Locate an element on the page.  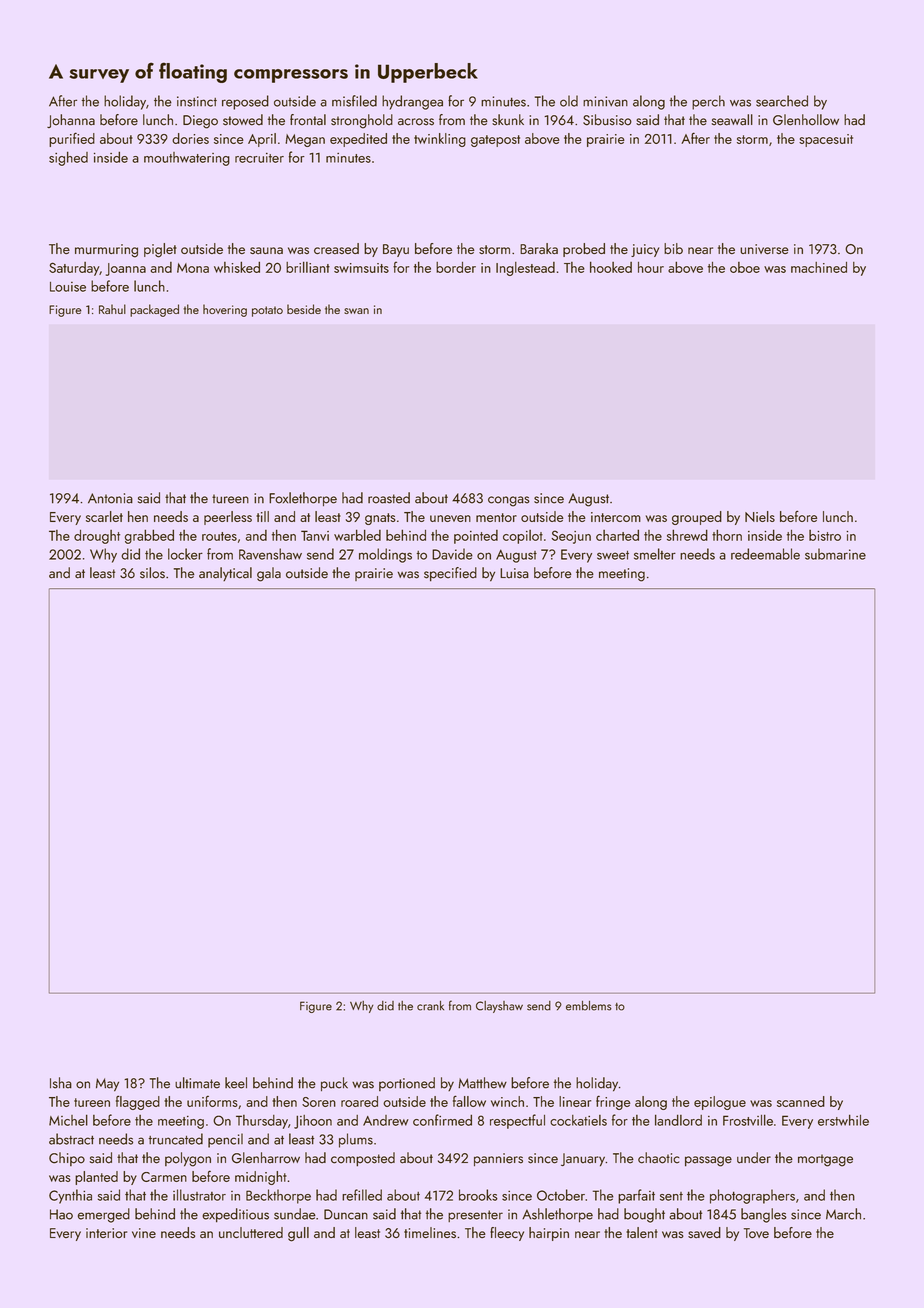
talent is located at coordinates (642, 1233).
